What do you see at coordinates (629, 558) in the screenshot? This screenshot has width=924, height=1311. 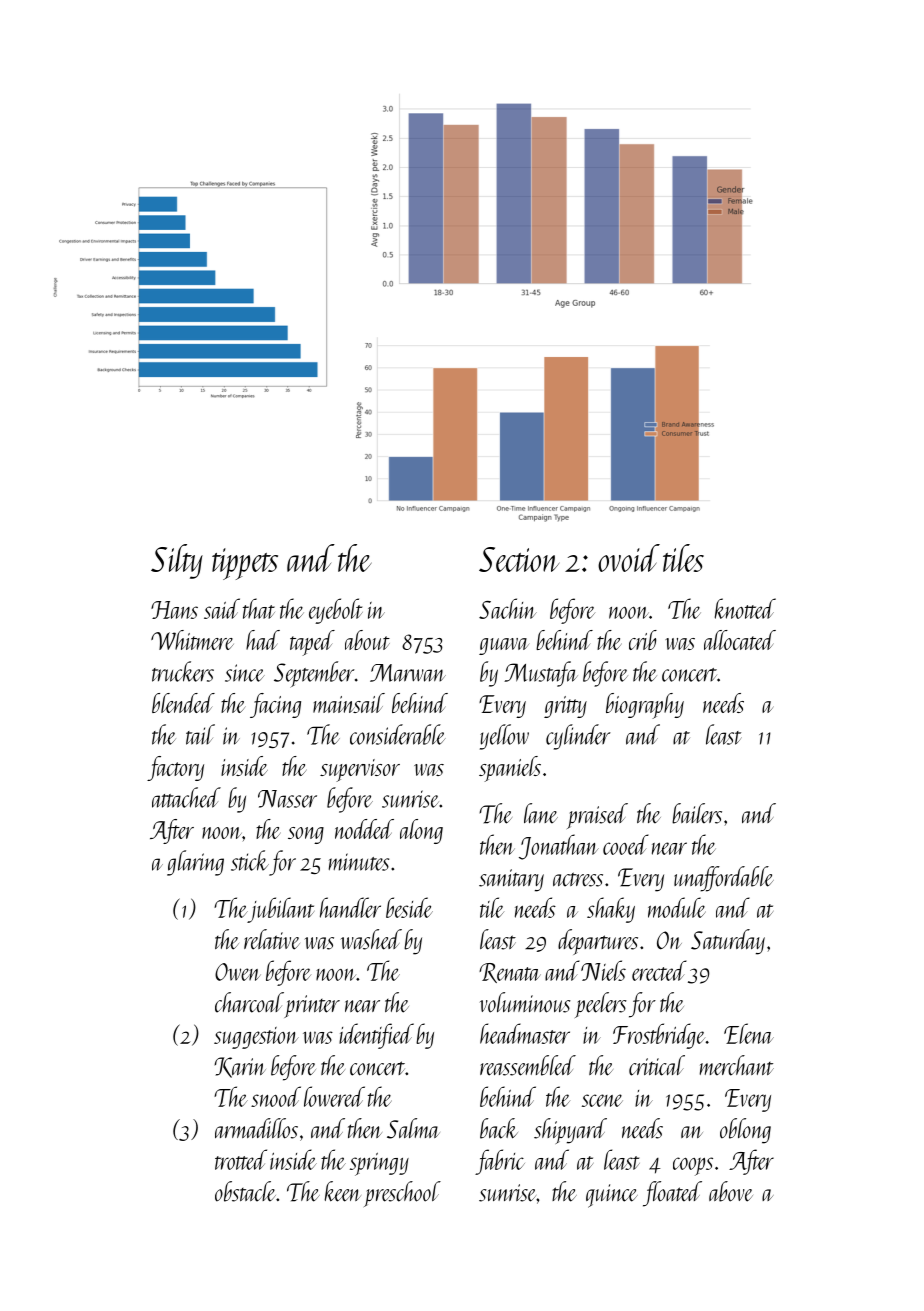 I see `ovoid` at bounding box center [629, 558].
